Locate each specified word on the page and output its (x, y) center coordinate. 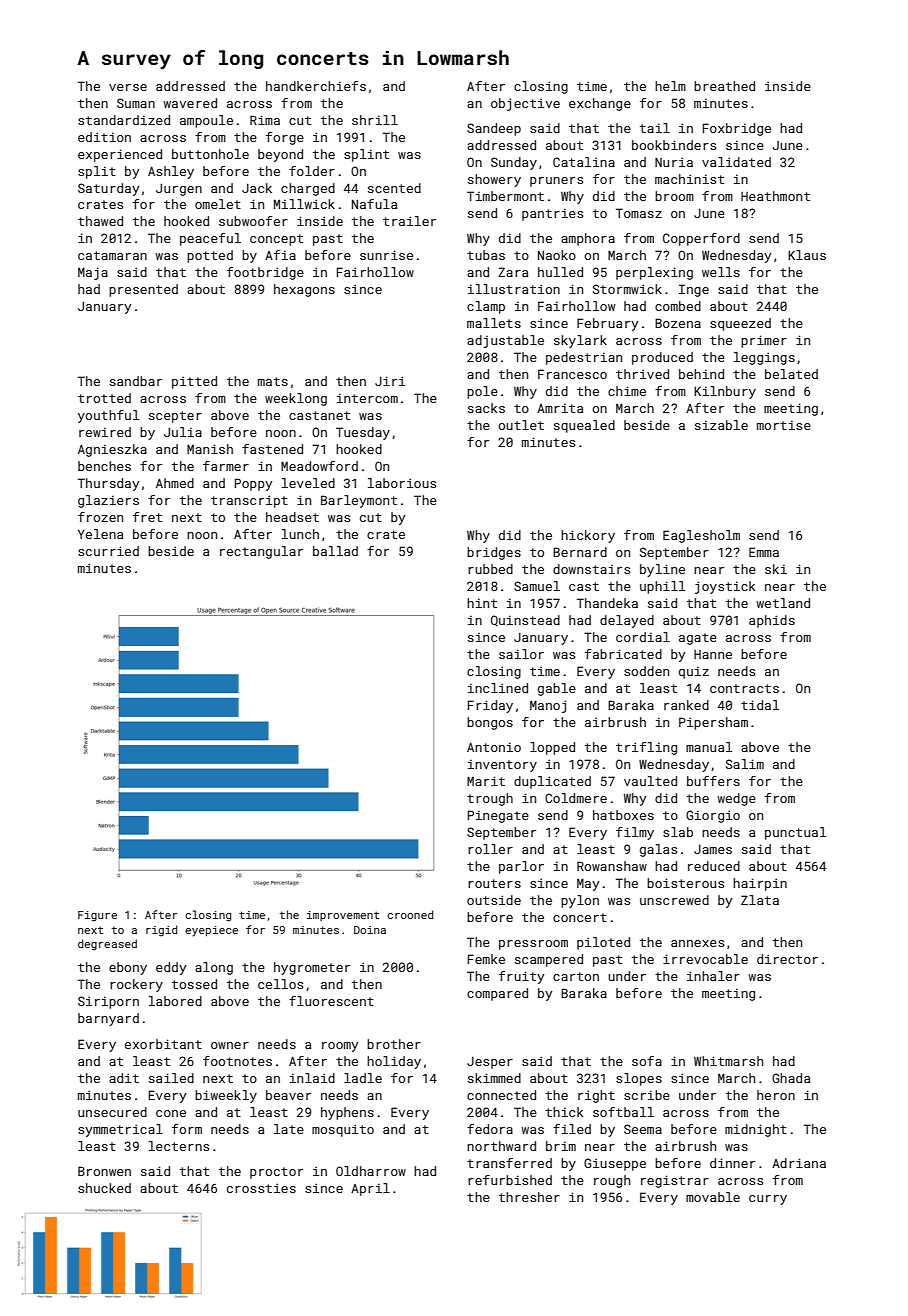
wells (721, 272)
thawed (100, 221)
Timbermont (505, 196)
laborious (402, 483)
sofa (647, 1061)
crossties (261, 1188)
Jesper (490, 1063)
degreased (107, 945)
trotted (104, 398)
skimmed (494, 1078)
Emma (764, 552)
